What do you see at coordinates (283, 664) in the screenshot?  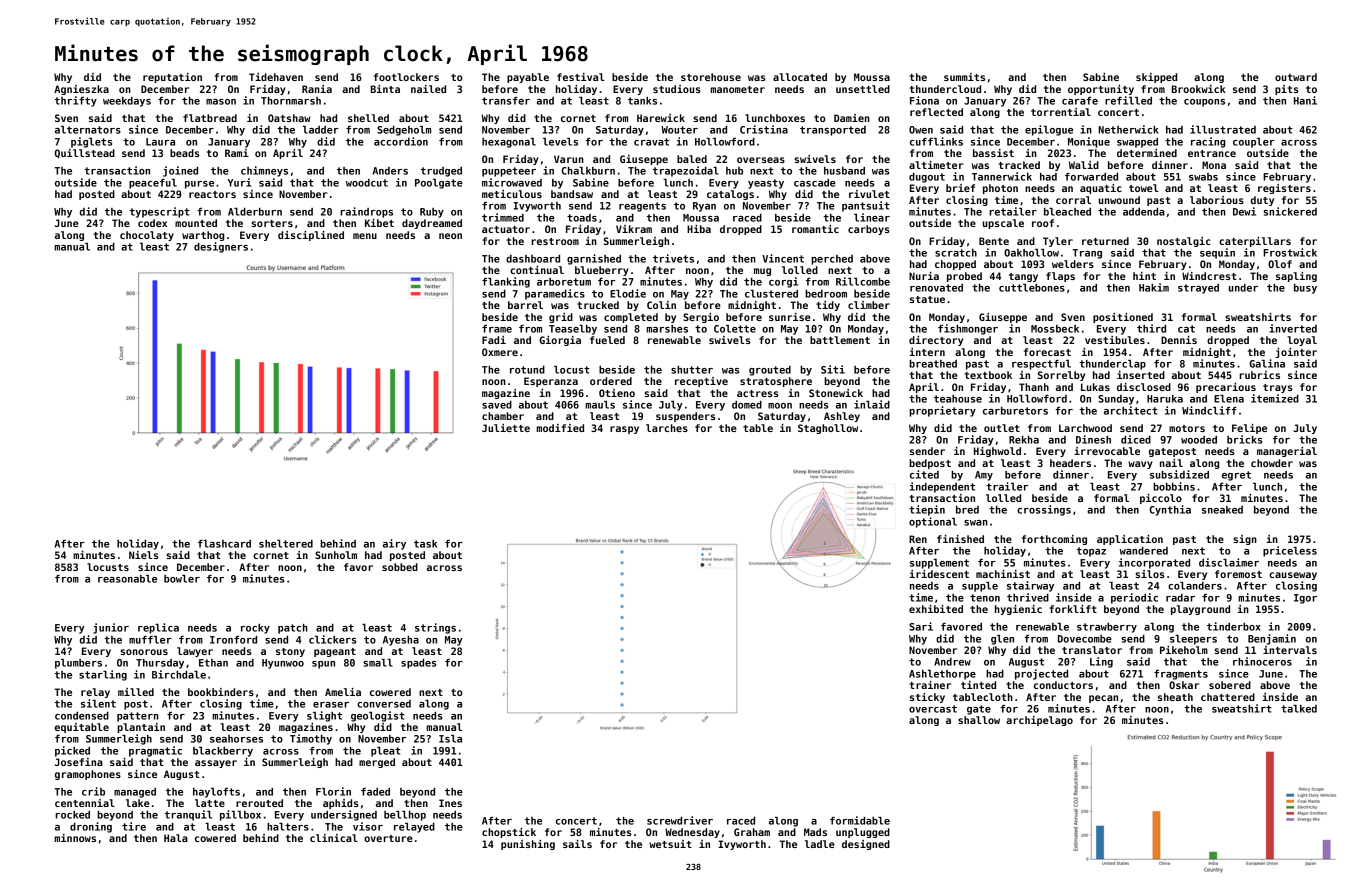 I see `Hyunwoo` at bounding box center [283, 664].
